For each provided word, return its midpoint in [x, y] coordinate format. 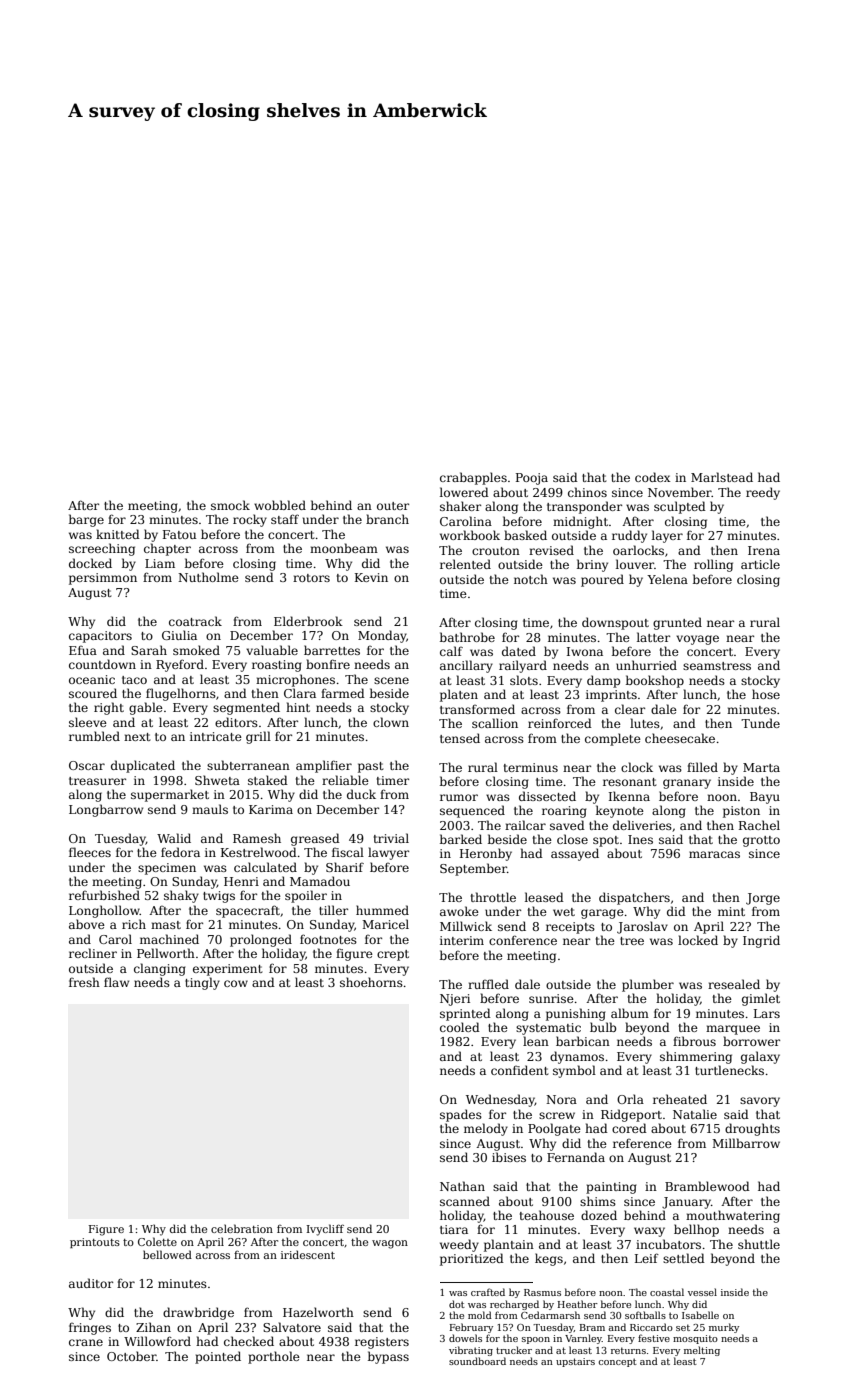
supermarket [170, 795]
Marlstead [722, 477]
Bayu [765, 798]
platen [459, 695]
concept [617, 1362]
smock [230, 505]
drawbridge [198, 1313]
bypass [388, 1357]
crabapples [473, 478]
